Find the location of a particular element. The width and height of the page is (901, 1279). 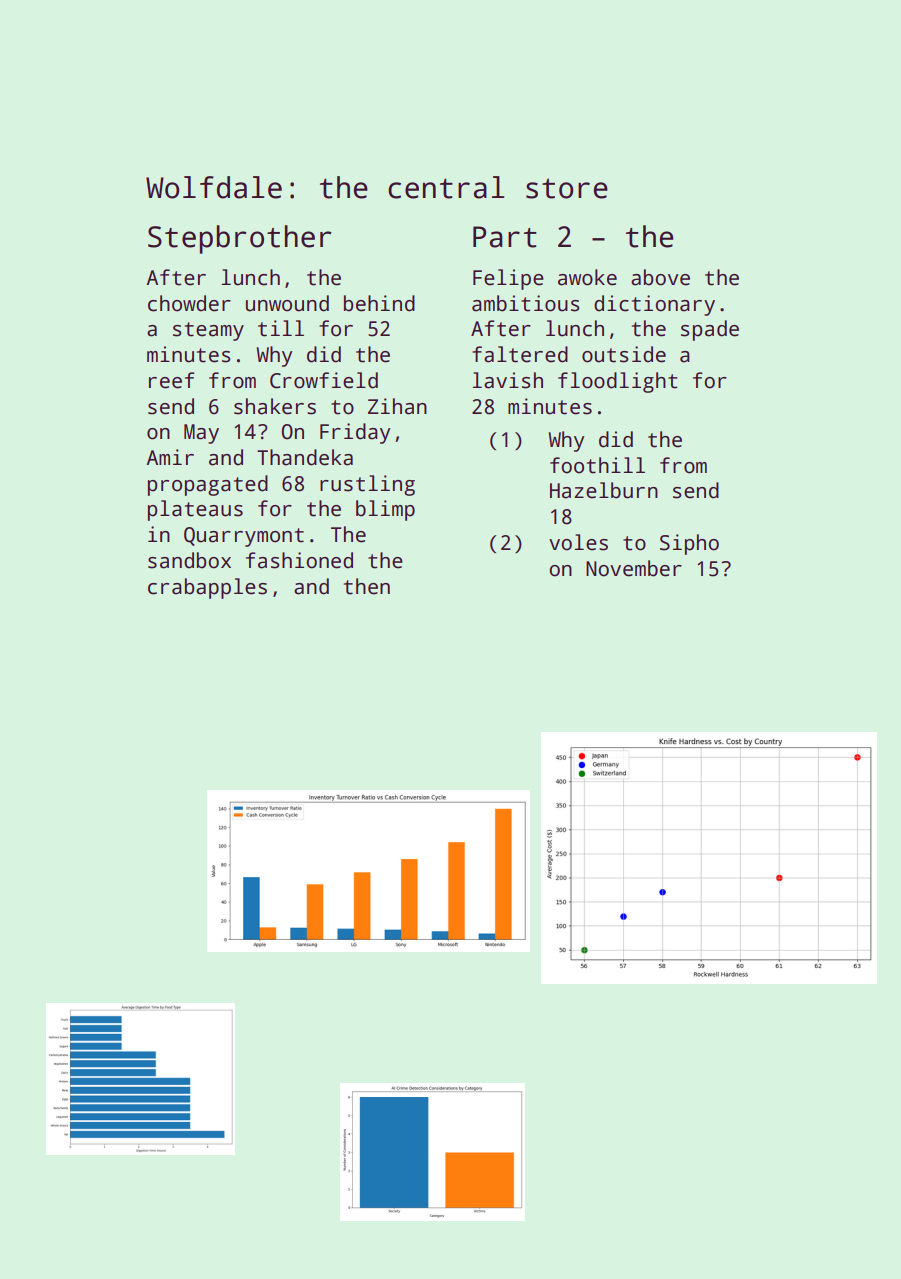

behind is located at coordinates (379, 303).
